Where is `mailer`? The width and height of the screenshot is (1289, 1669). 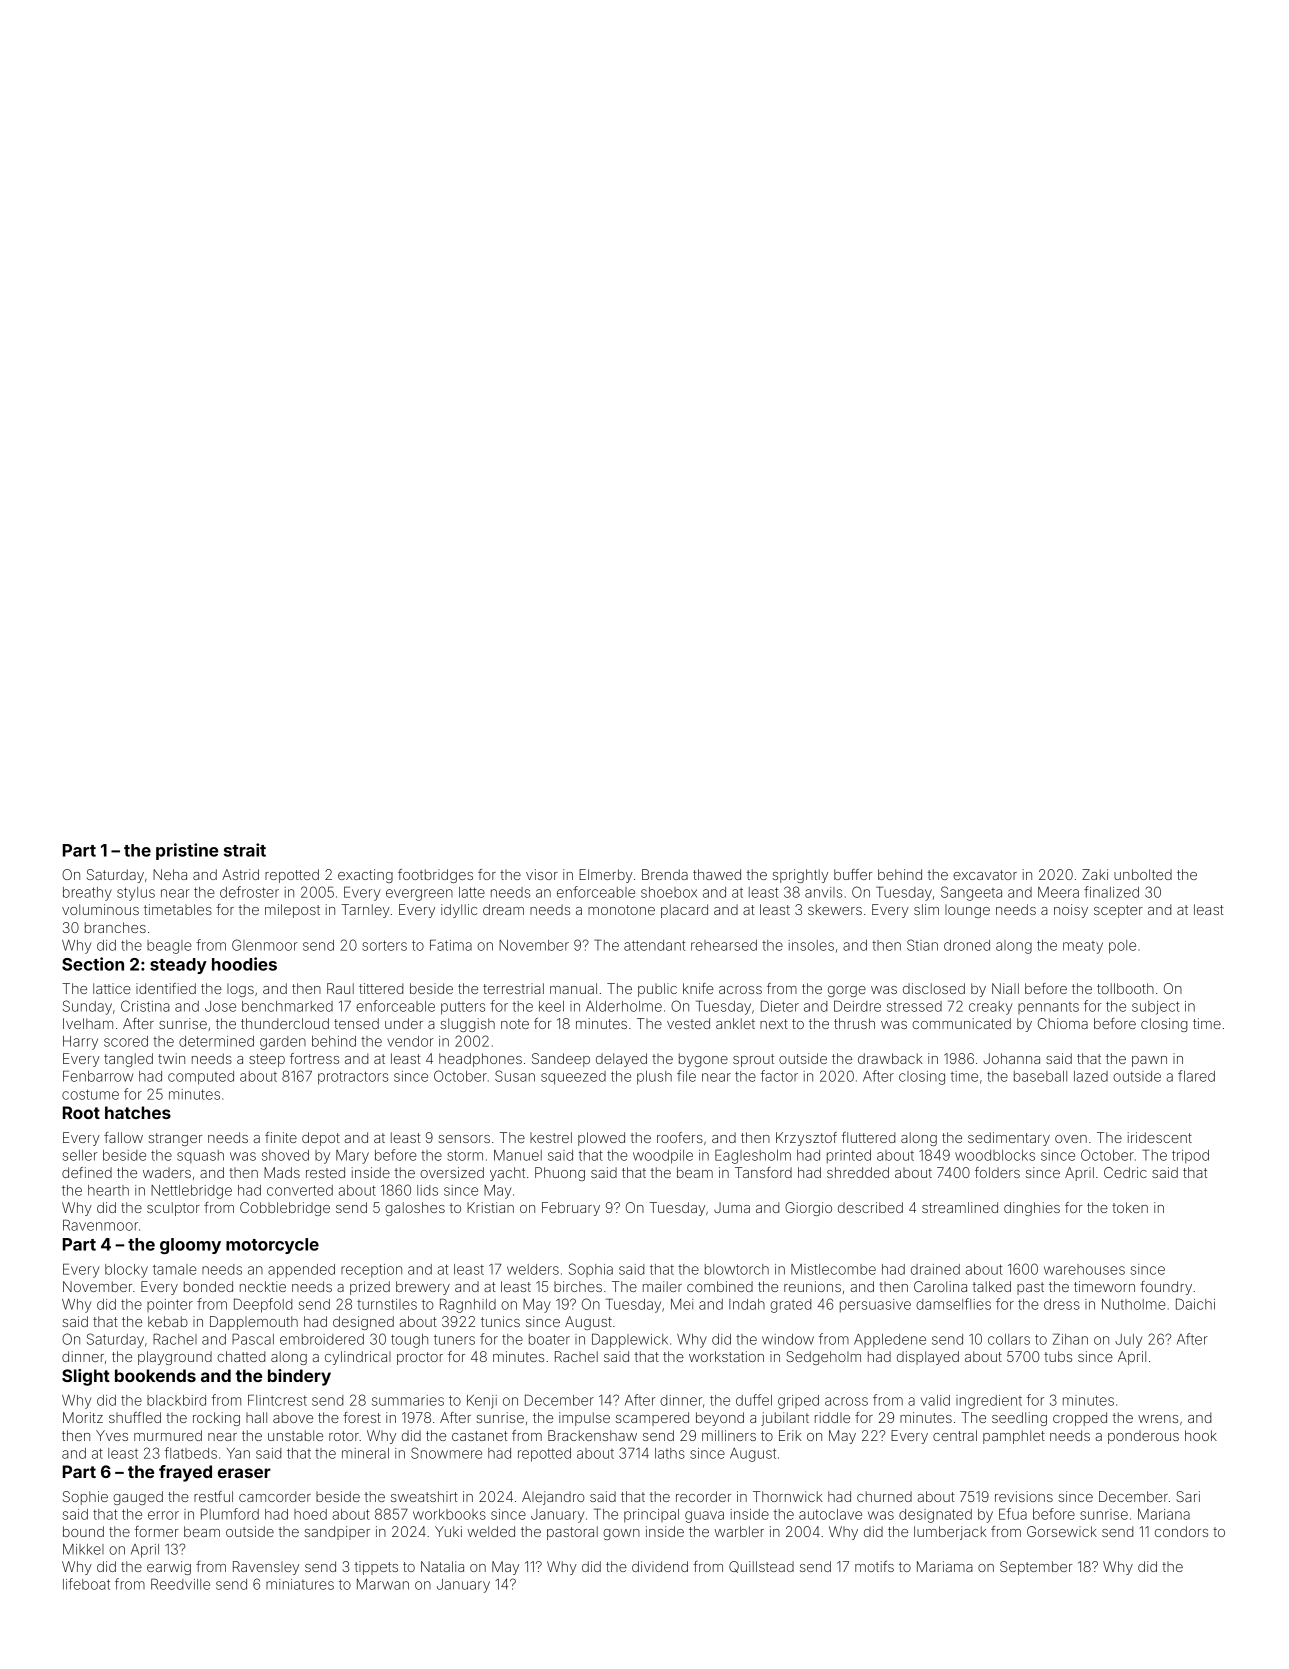
mailer is located at coordinates (662, 1286).
